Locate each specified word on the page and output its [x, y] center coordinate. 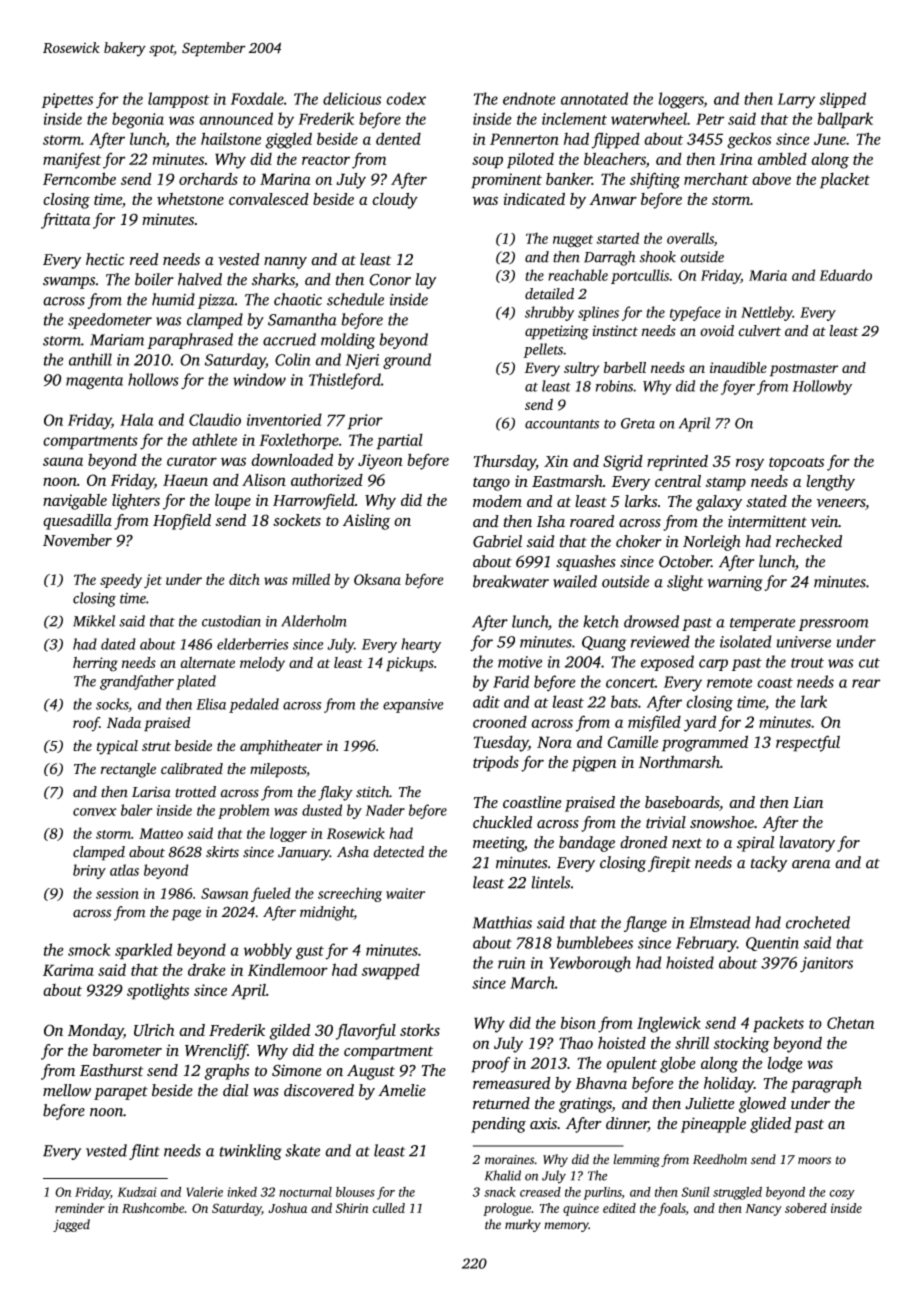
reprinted [677, 463]
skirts [222, 852]
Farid [511, 681]
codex [406, 98]
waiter [405, 893]
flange [645, 924]
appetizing [557, 332]
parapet [121, 1093]
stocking [741, 1044]
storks [420, 1030]
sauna [63, 461]
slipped [842, 100]
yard [700, 723]
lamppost [178, 100]
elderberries [252, 644]
